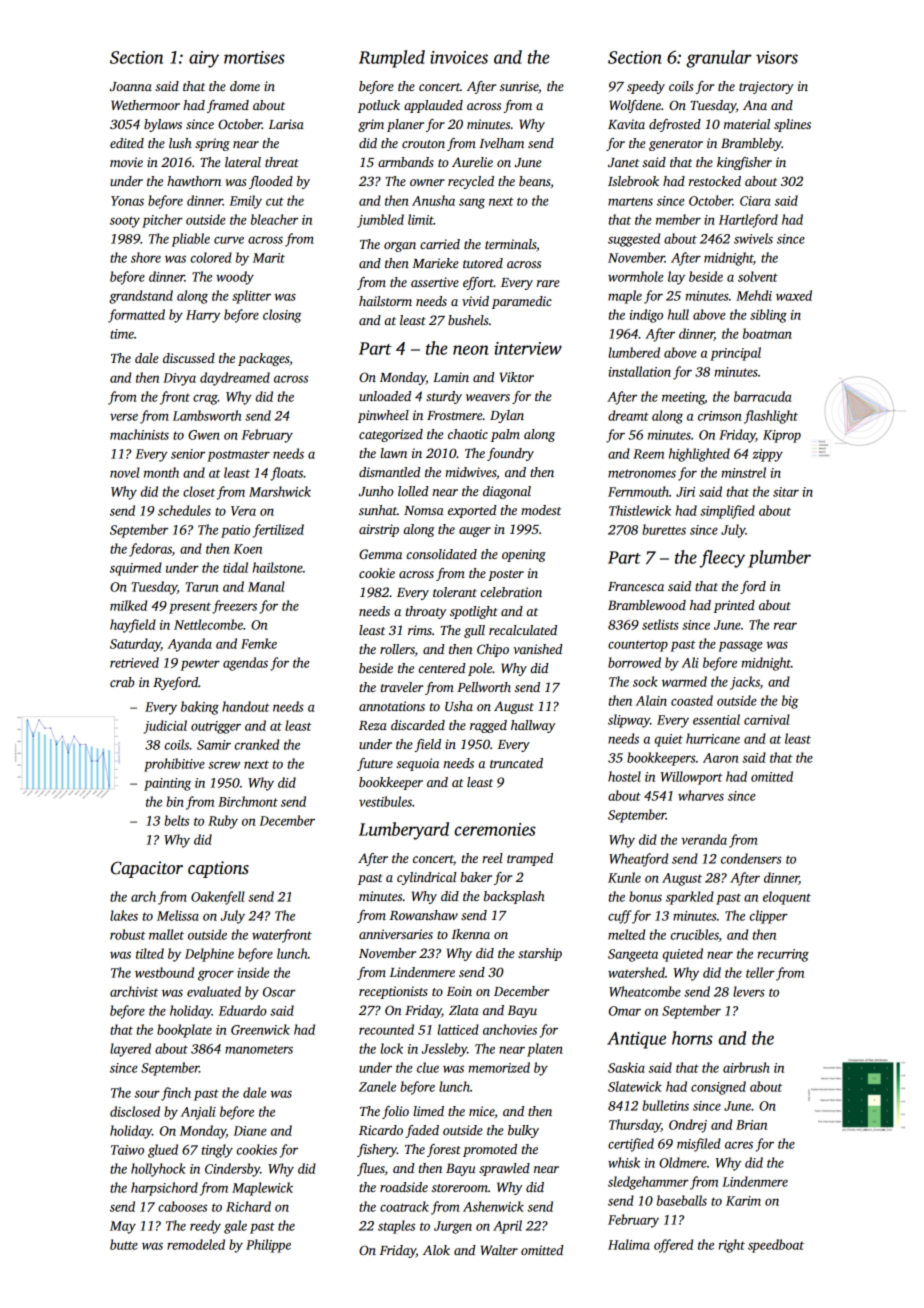  I want to click on remodeled, so click(196, 1244).
